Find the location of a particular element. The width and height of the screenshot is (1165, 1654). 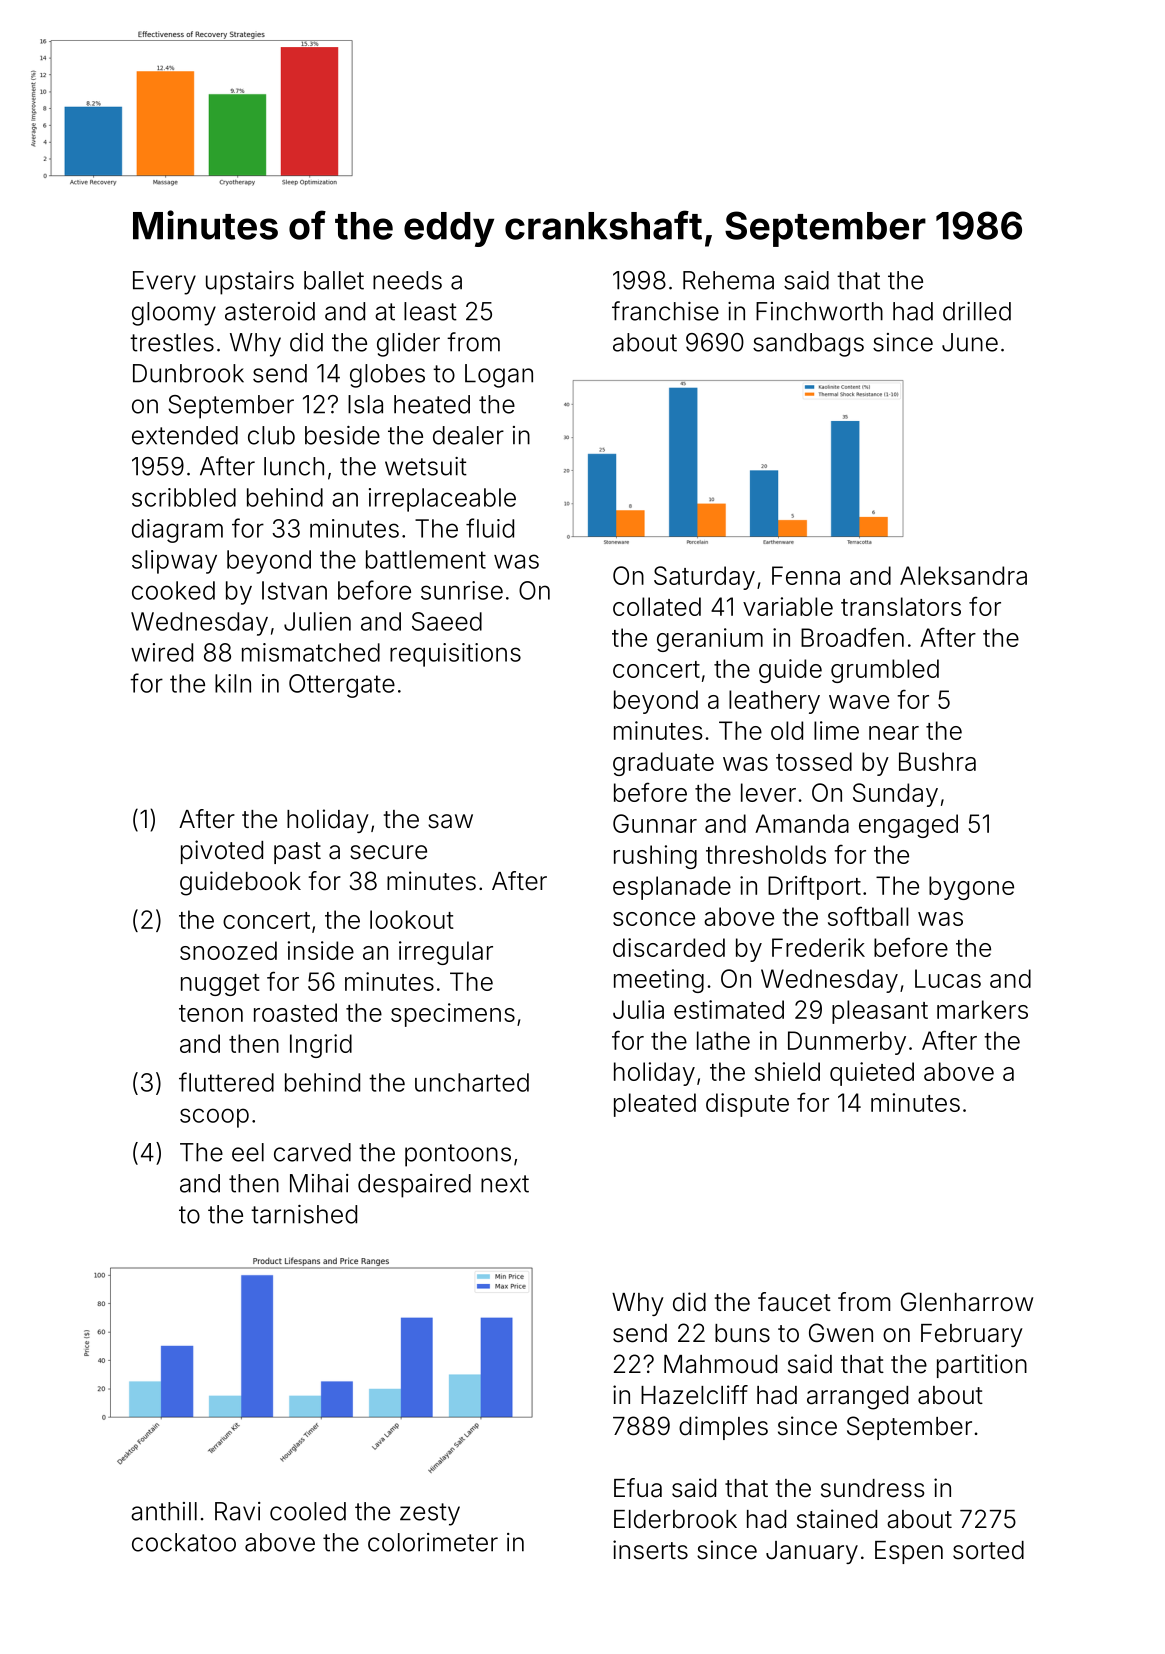

Aleksandra is located at coordinates (963, 575).
